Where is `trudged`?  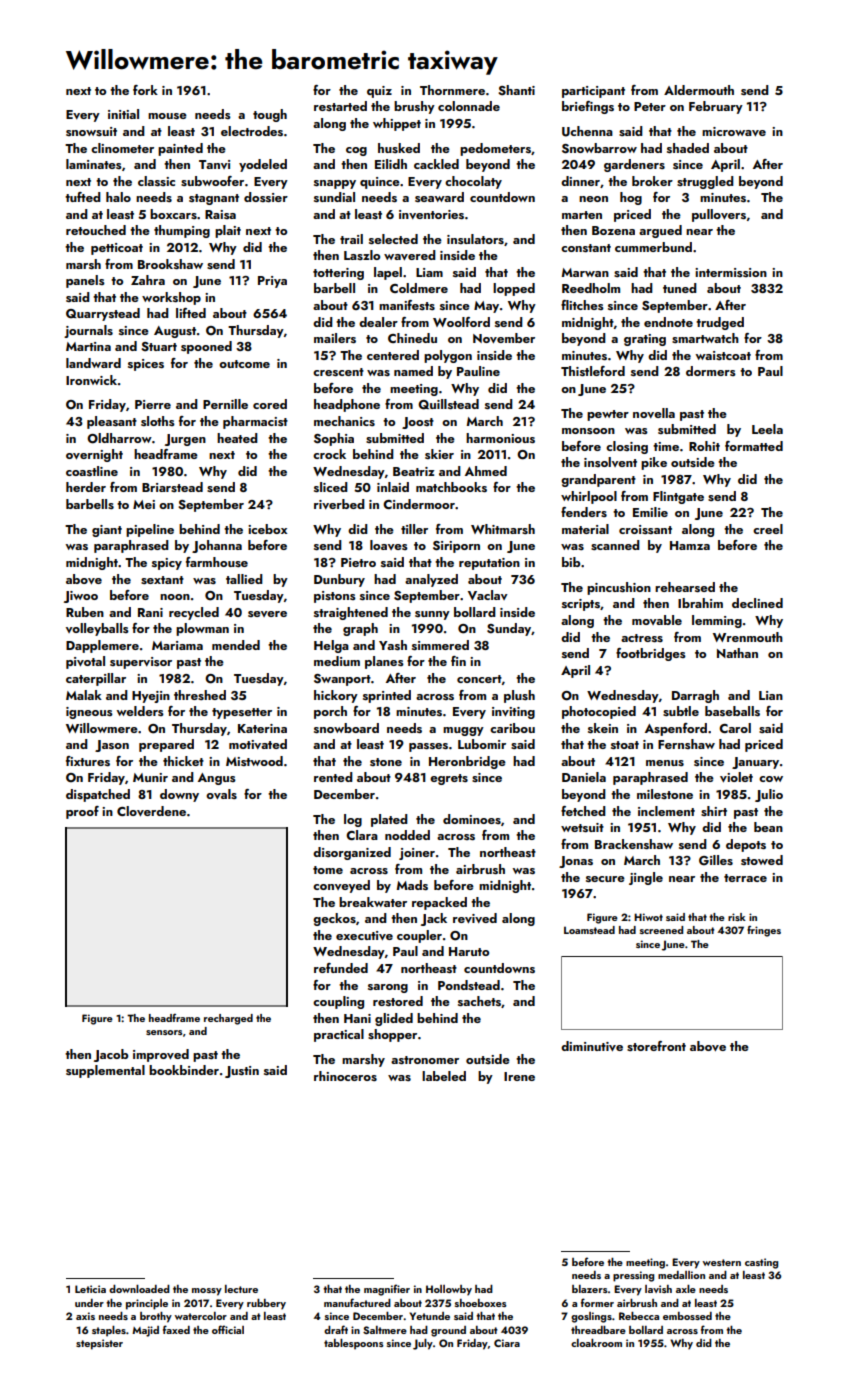
trudged is located at coordinates (720, 323).
